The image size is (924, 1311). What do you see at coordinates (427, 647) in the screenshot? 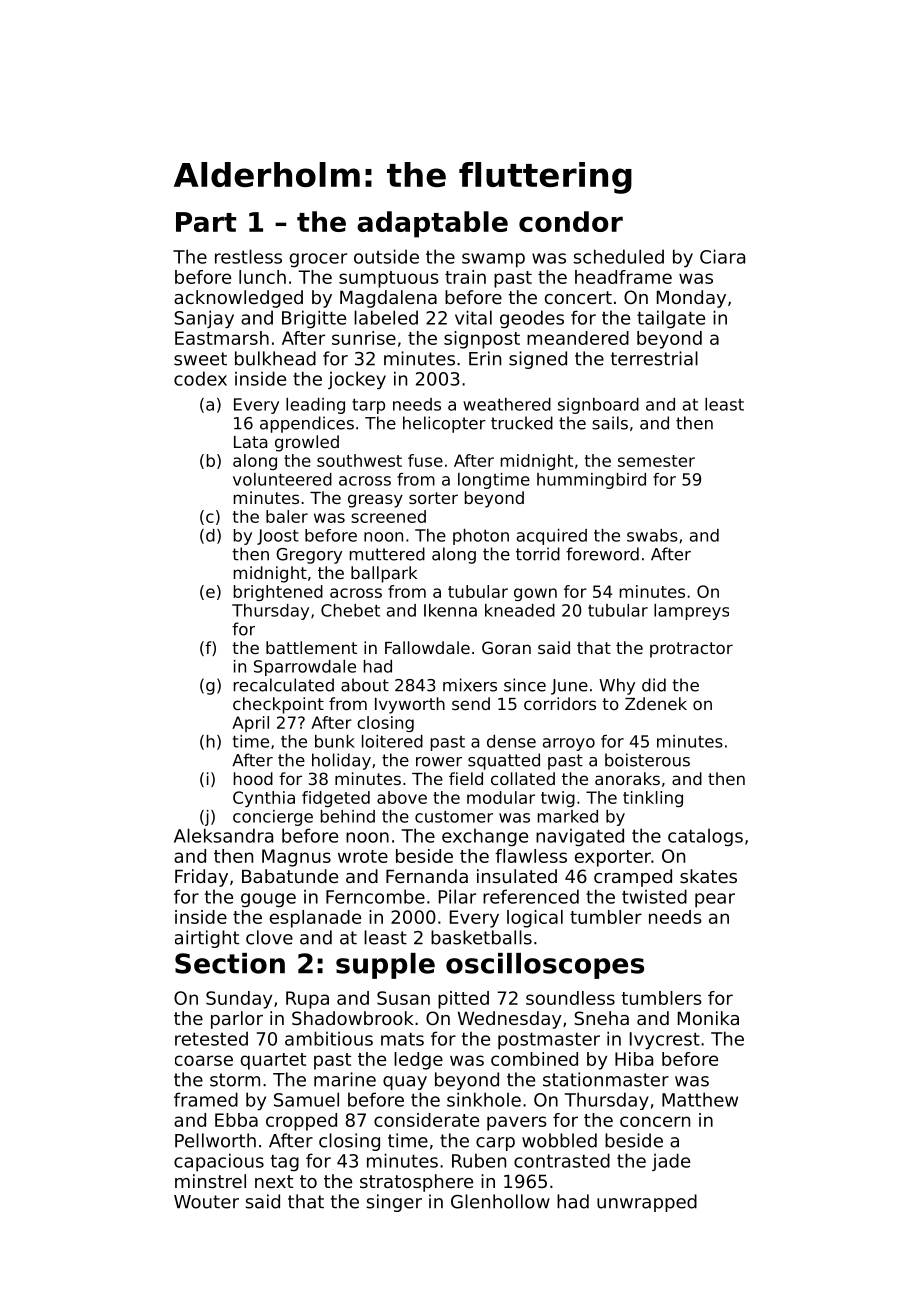
I see `Fallowdale` at bounding box center [427, 647].
